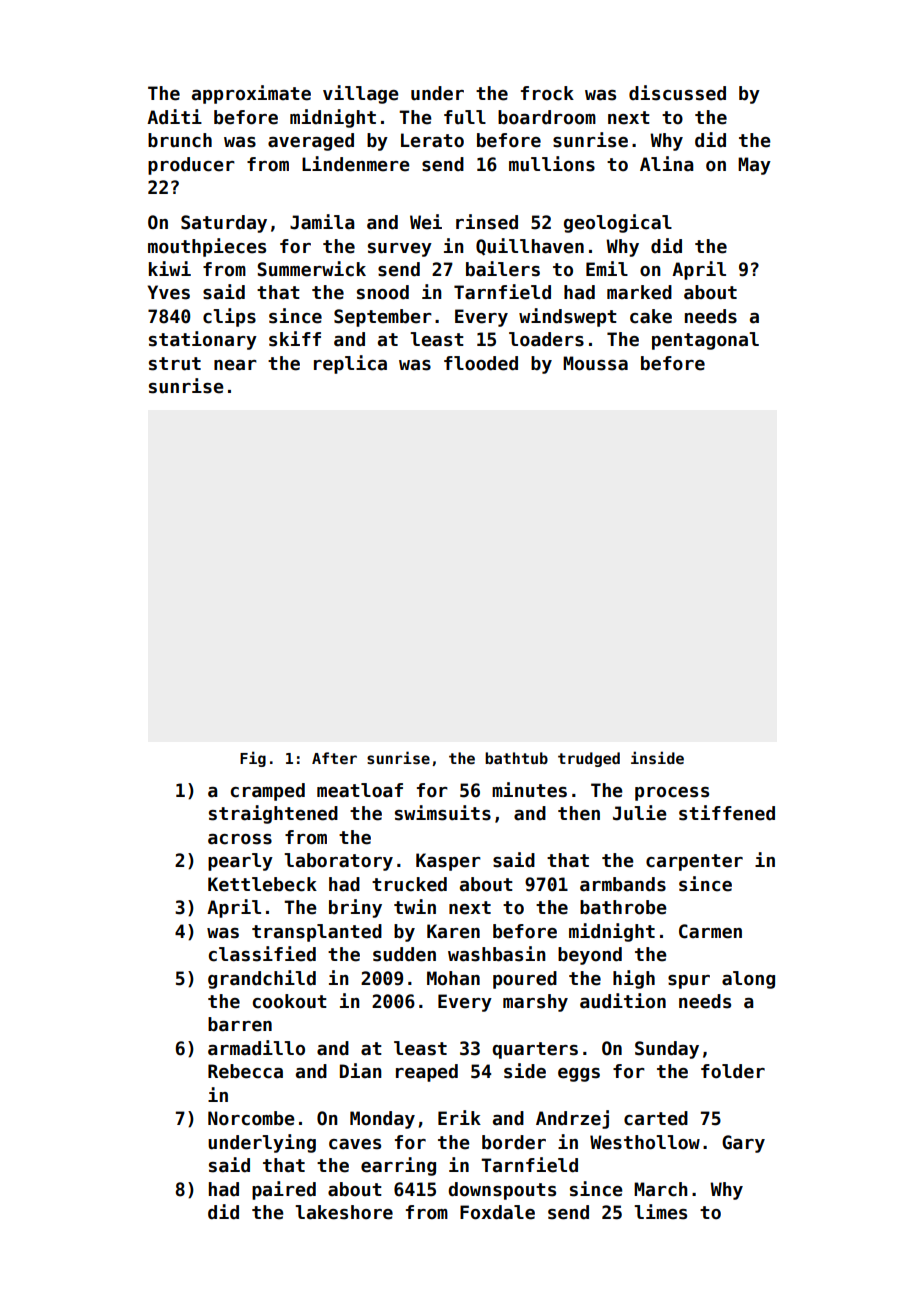  I want to click on Foxdale, so click(497, 1212).
